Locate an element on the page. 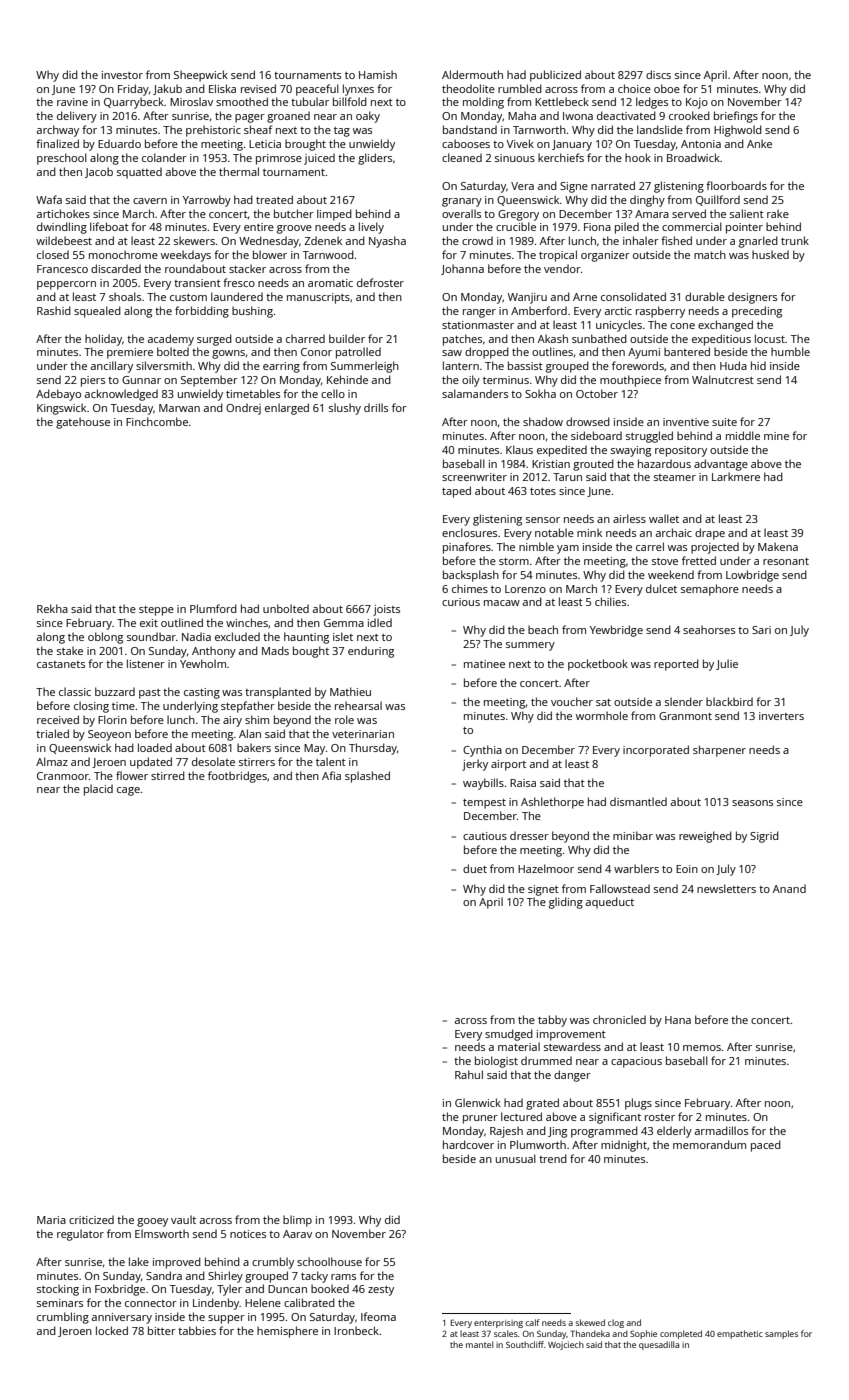 This document has width=849, height=1400. Afia is located at coordinates (331, 775).
